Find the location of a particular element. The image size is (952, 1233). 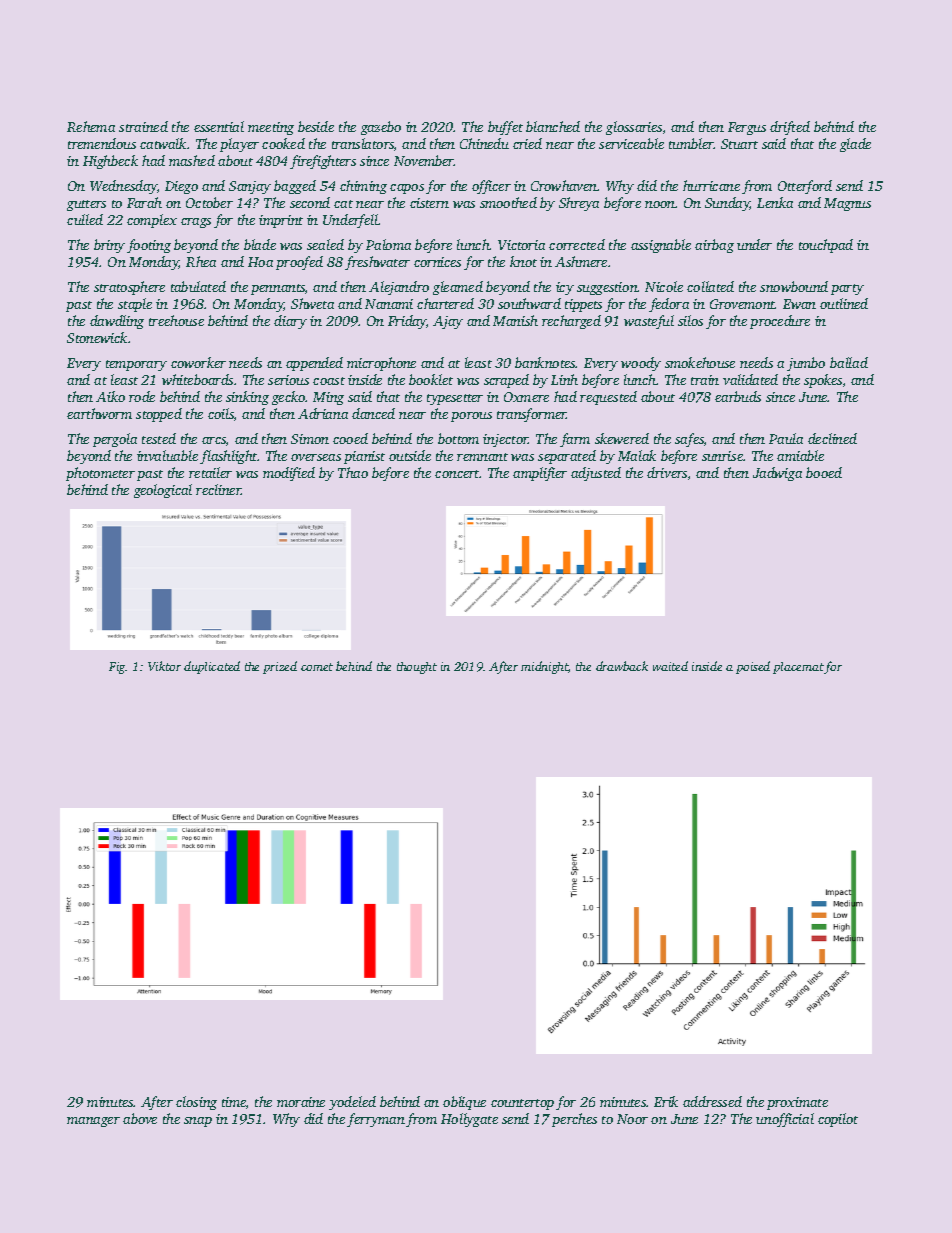

proximate is located at coordinates (797, 1103).
